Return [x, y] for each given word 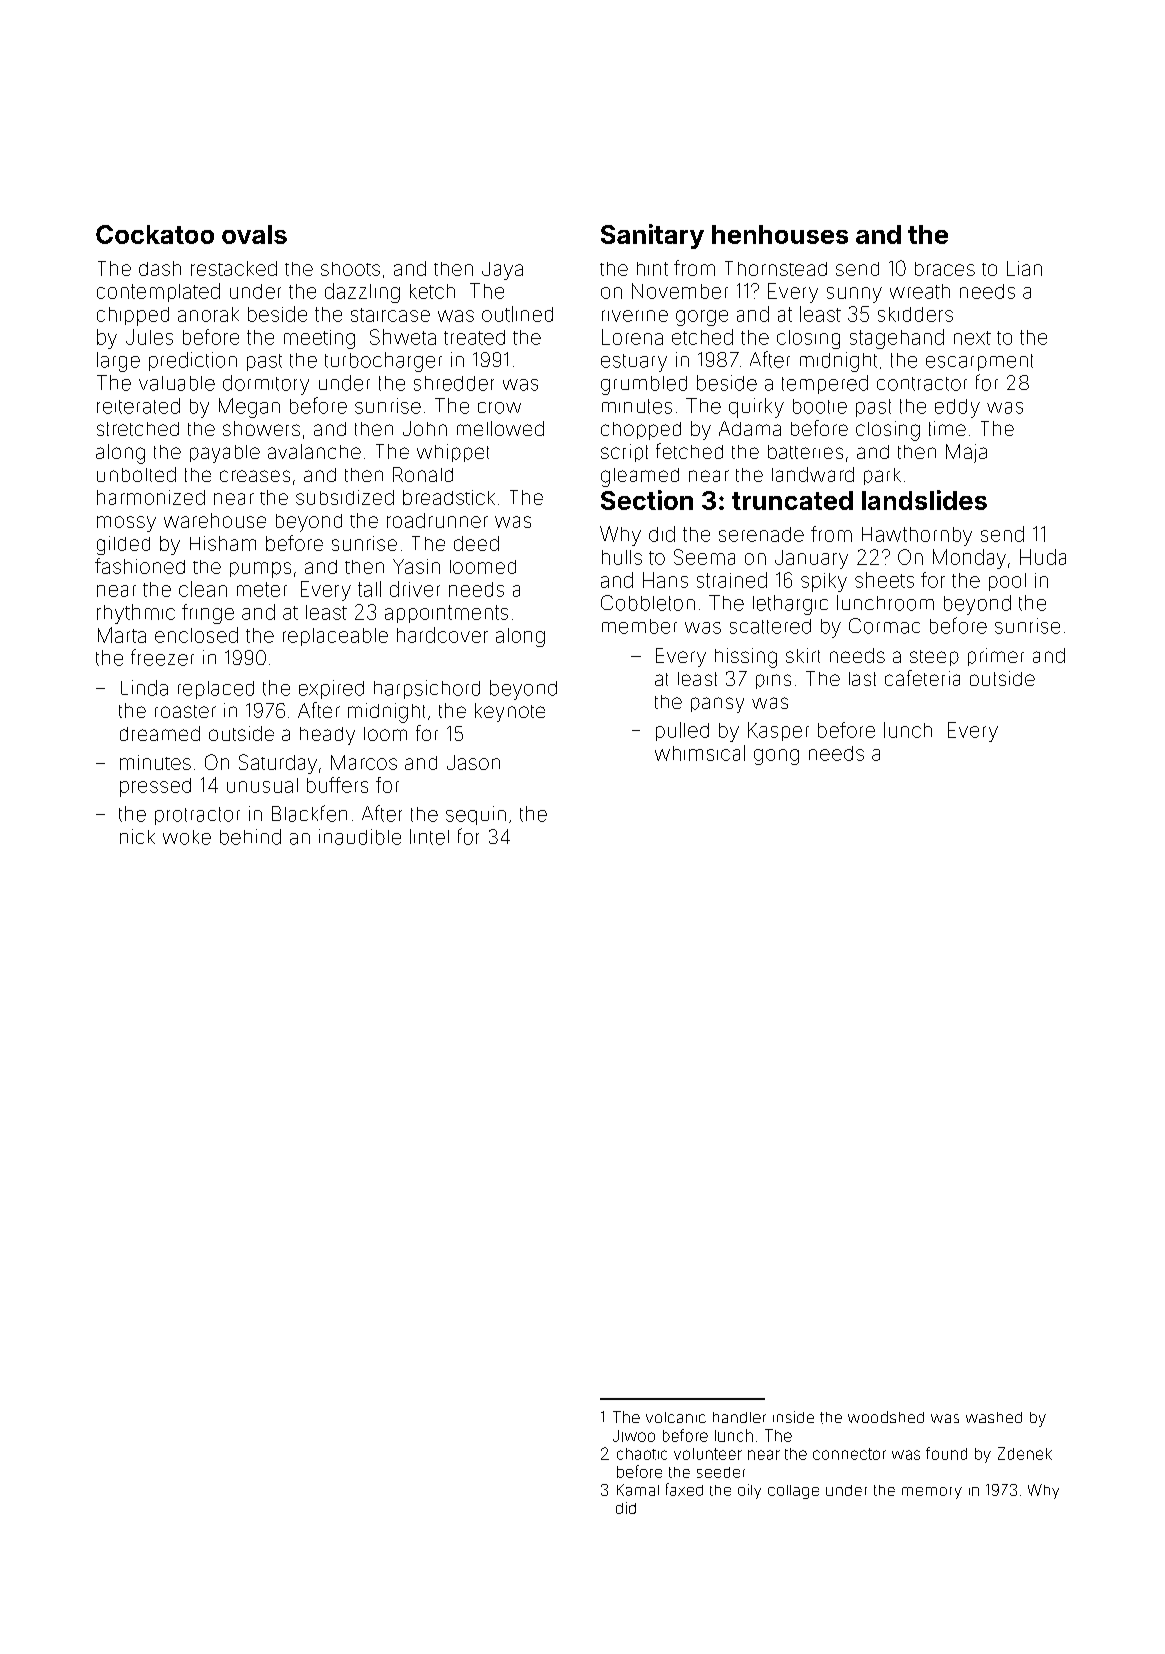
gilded [123, 545]
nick [137, 836]
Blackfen [309, 813]
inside [793, 1417]
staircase [390, 315]
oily [749, 1491]
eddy [957, 408]
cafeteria [922, 678]
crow [499, 408]
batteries [805, 452]
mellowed [500, 428]
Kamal [638, 1490]
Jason [473, 762]
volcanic [676, 1417]
